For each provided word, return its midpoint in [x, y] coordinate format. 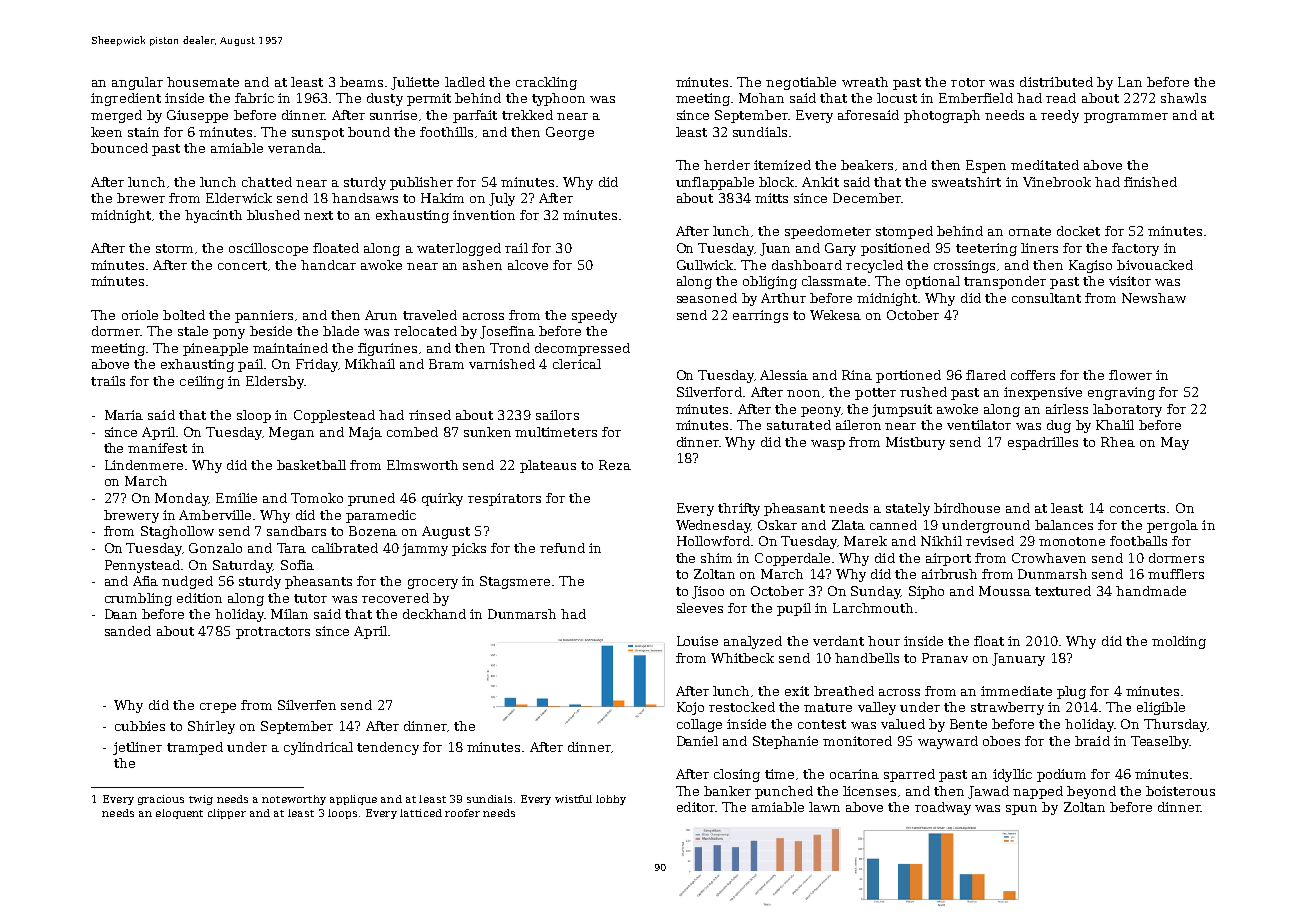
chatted [267, 182]
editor [696, 807]
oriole [140, 315]
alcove [528, 265]
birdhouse [967, 508]
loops [342, 814]
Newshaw [1154, 298]
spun [1021, 810]
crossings [964, 266]
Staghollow [177, 532]
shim [716, 558]
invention [484, 215]
